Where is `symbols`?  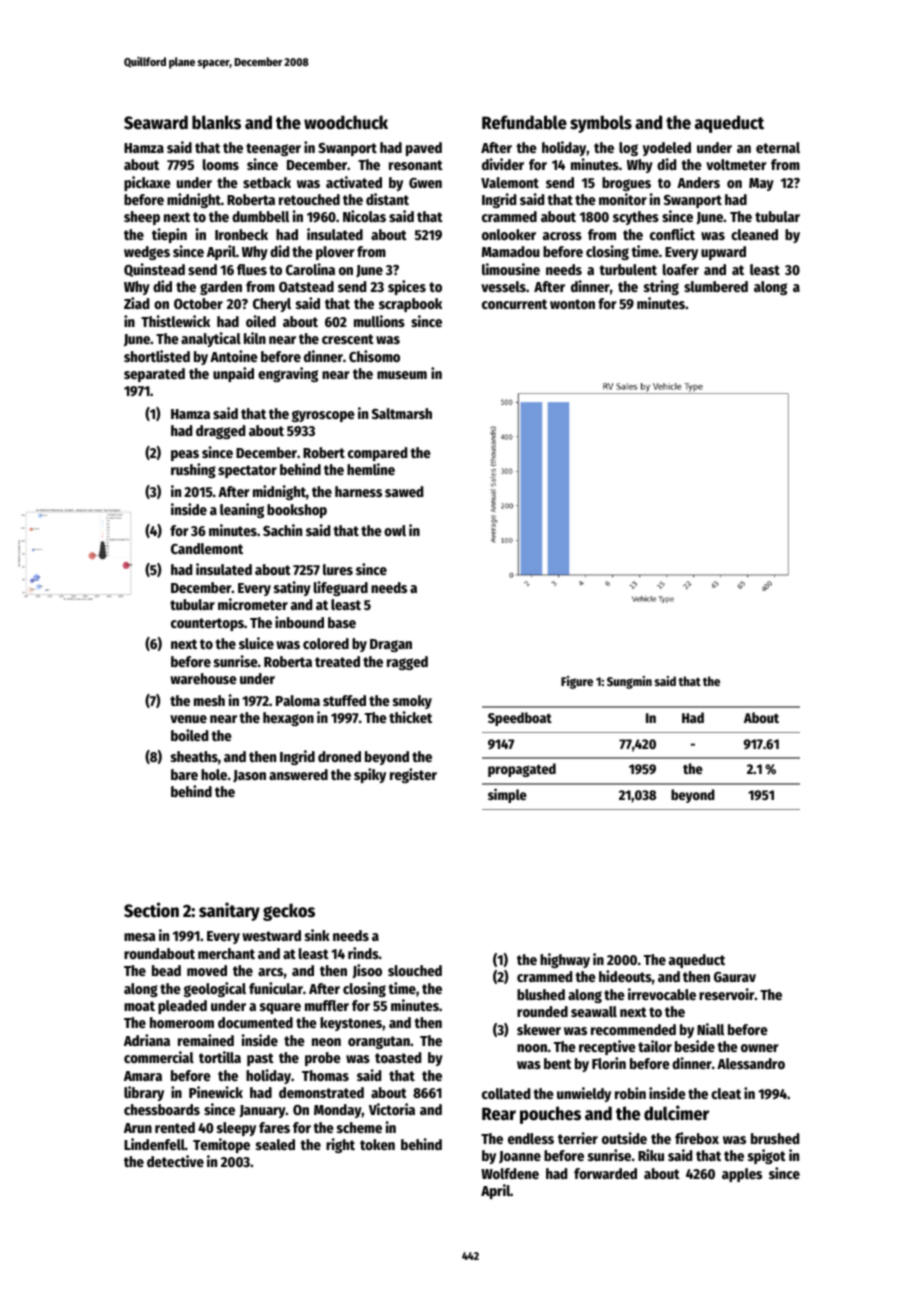
symbols is located at coordinates (601, 124).
